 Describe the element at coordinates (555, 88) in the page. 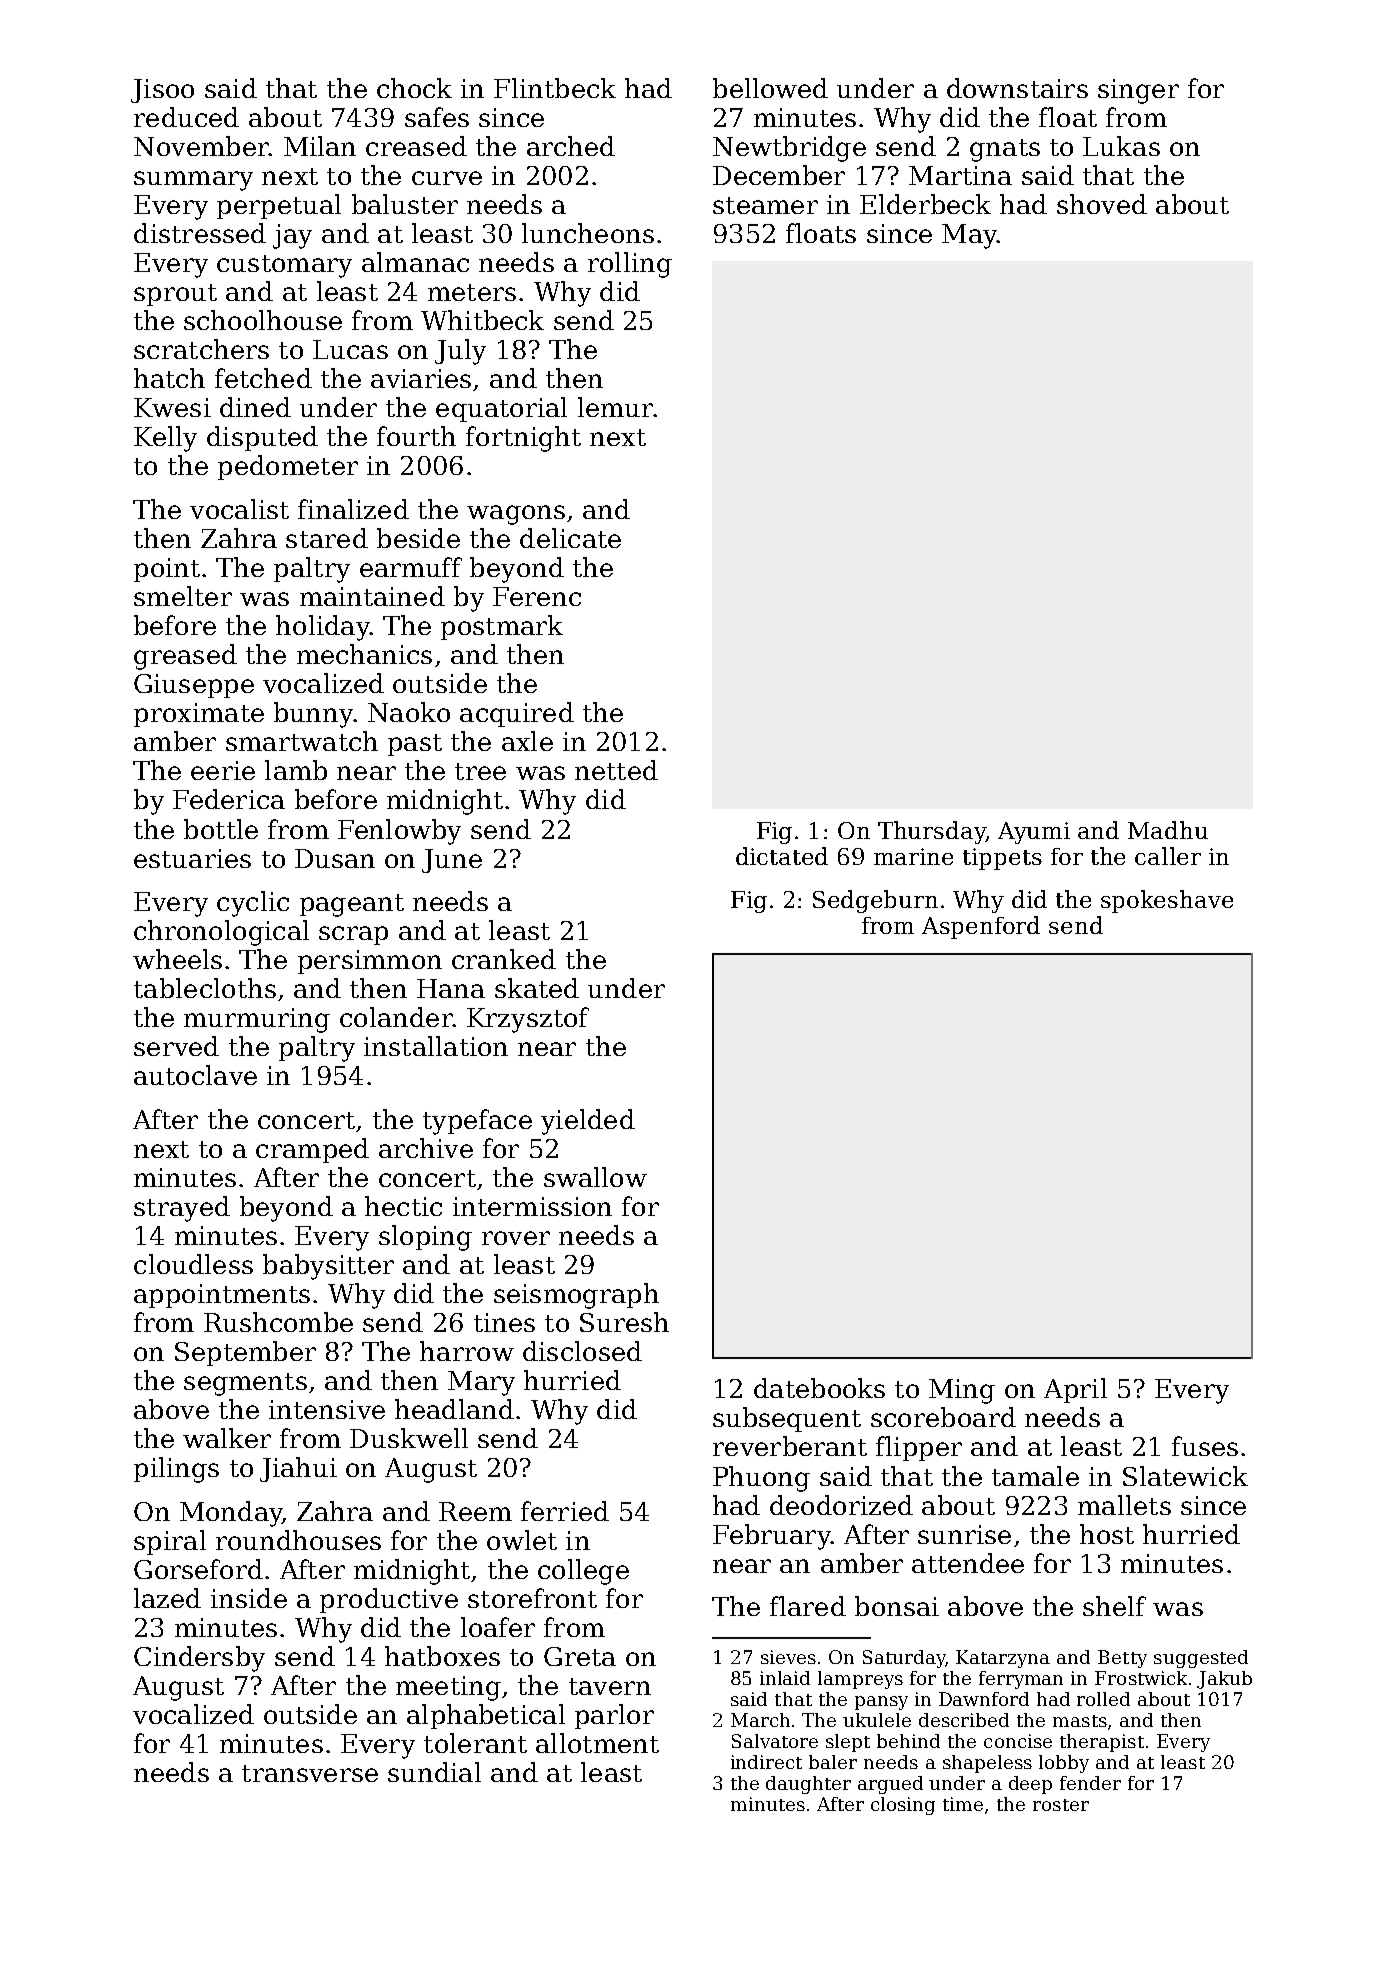

I see `Flintbeck` at that location.
